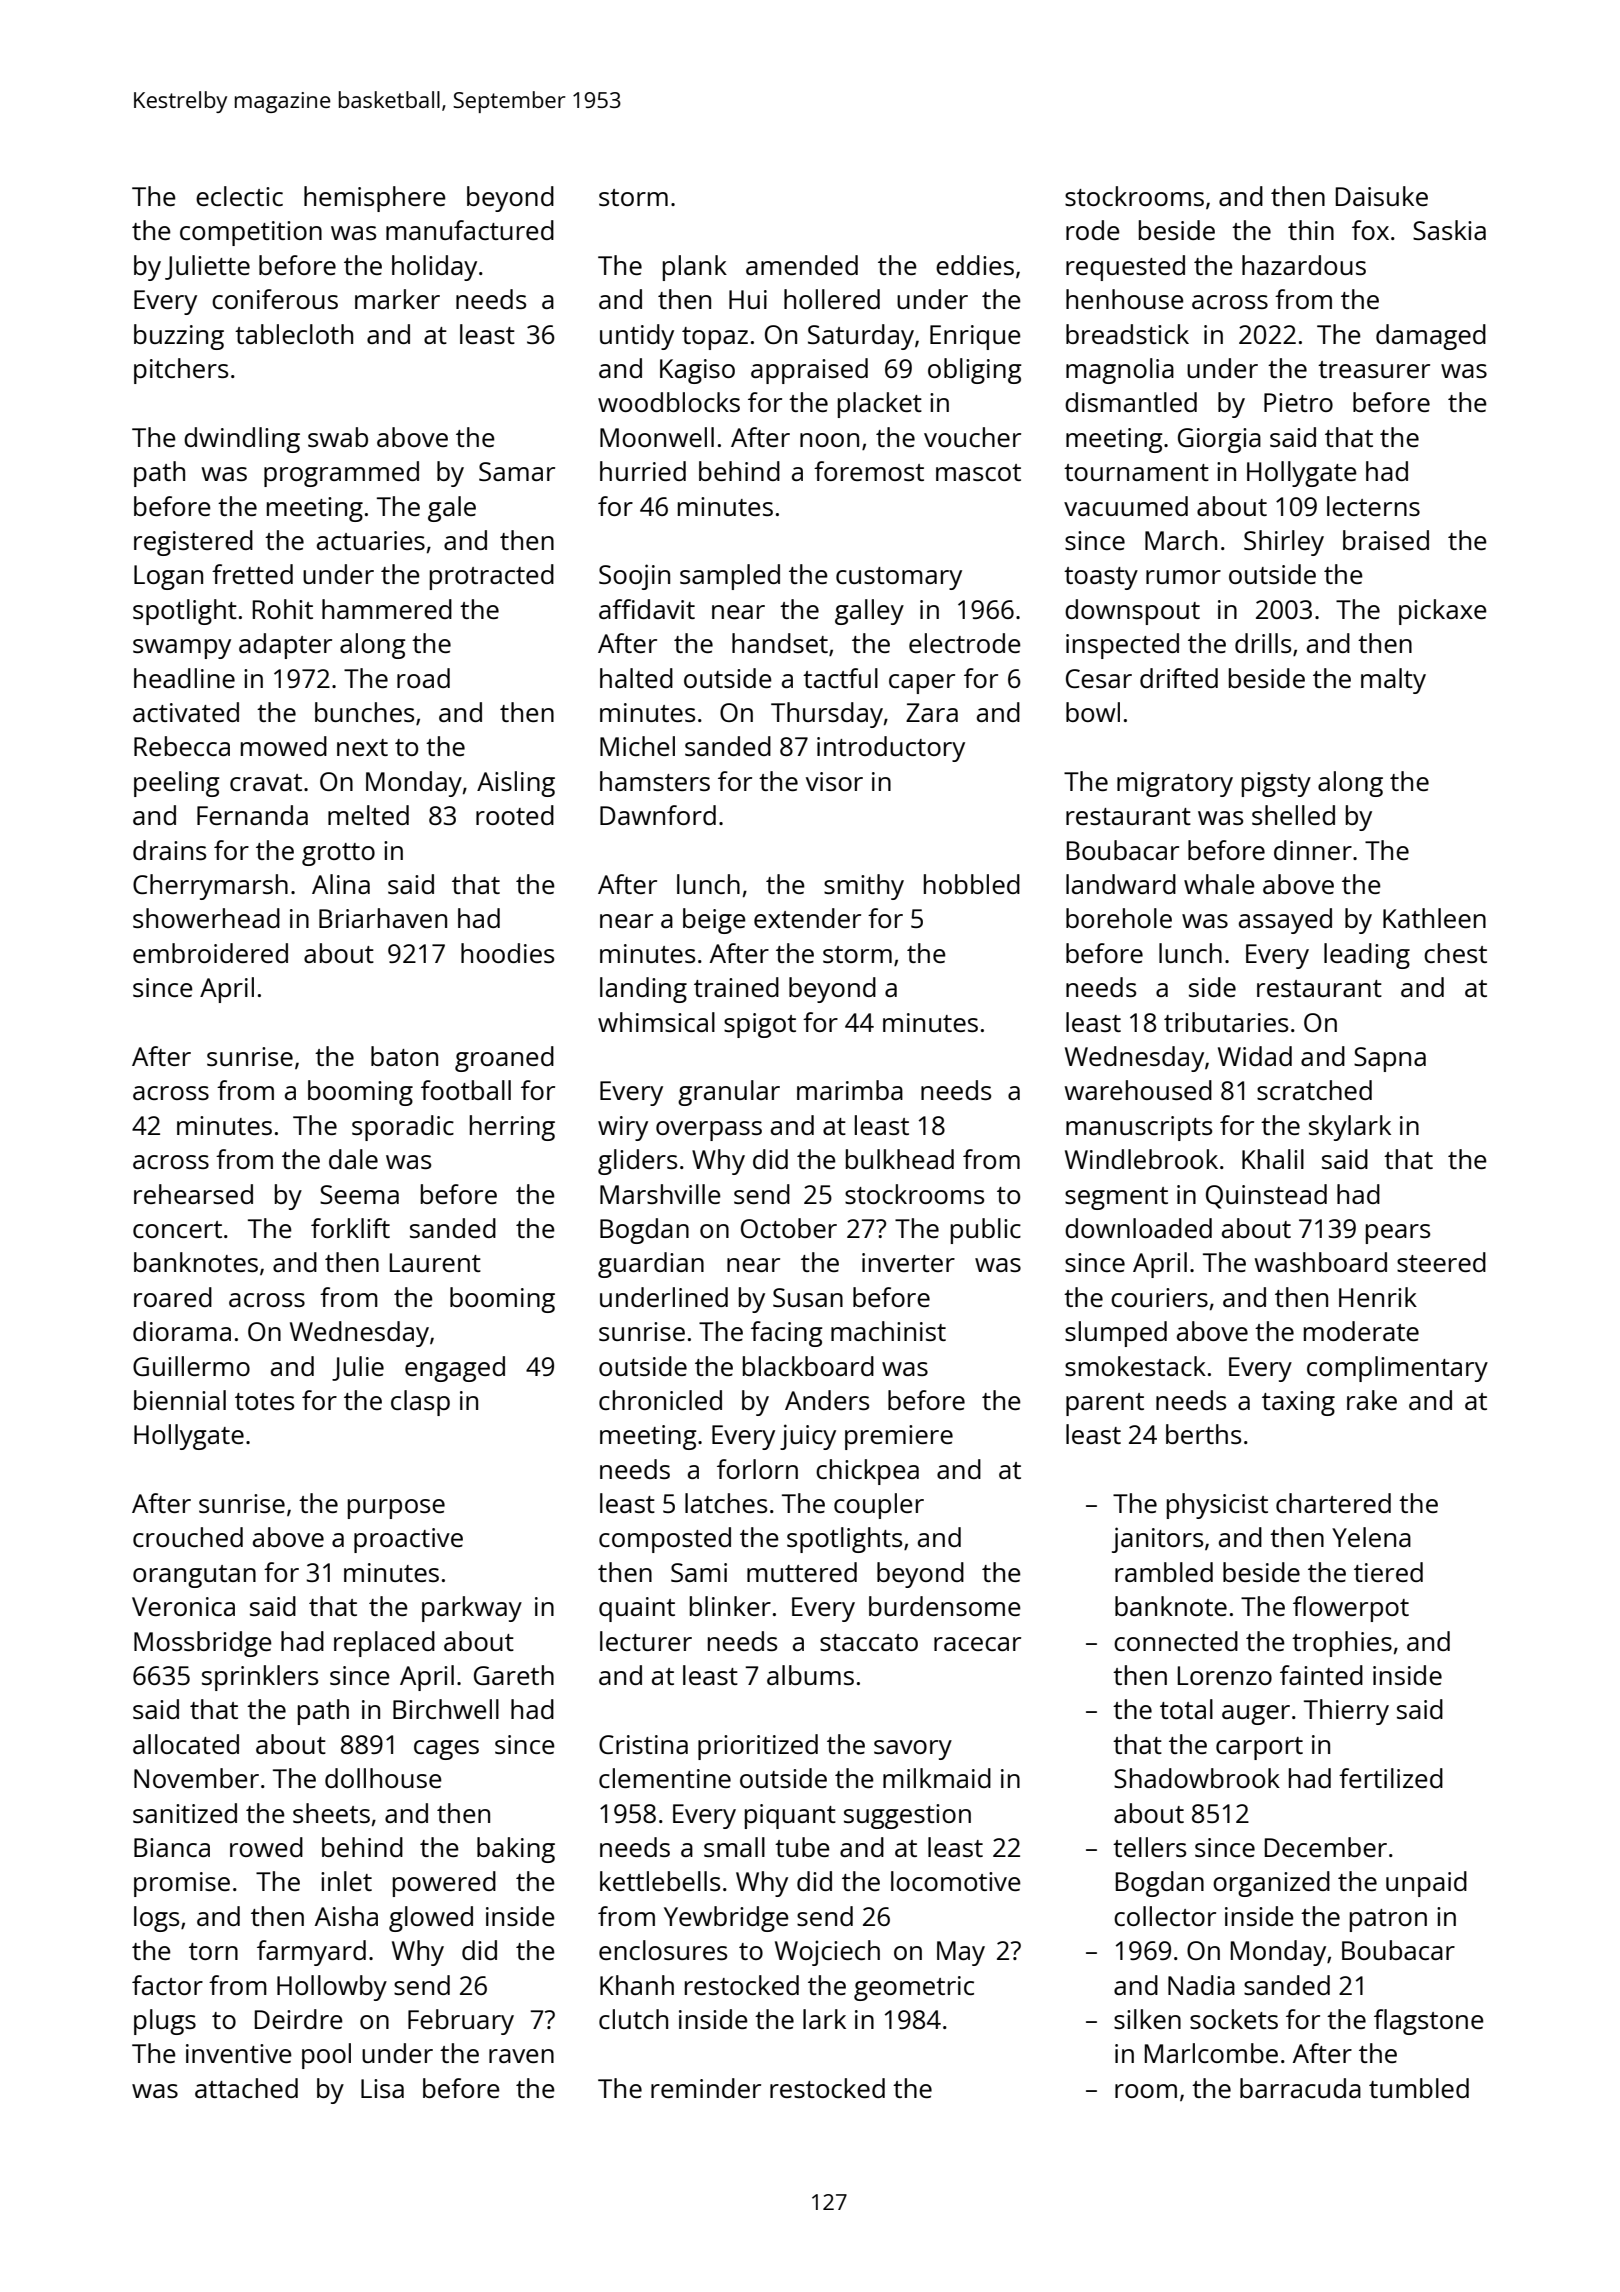  What do you see at coordinates (1391, 1778) in the screenshot?
I see `fertilized` at bounding box center [1391, 1778].
